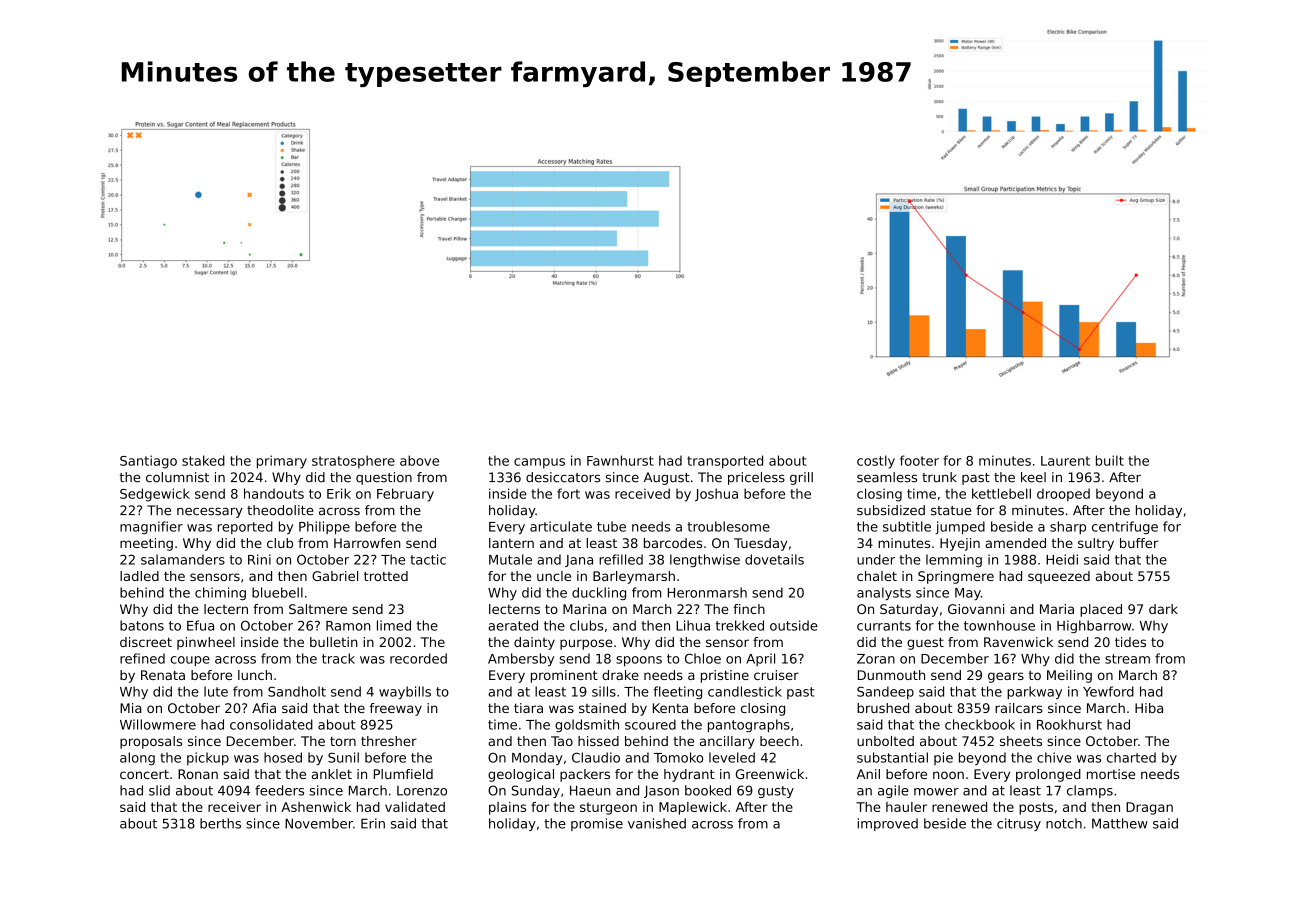 The width and height of the image is (1308, 924). Describe the element at coordinates (1110, 460) in the image. I see `built` at that location.
